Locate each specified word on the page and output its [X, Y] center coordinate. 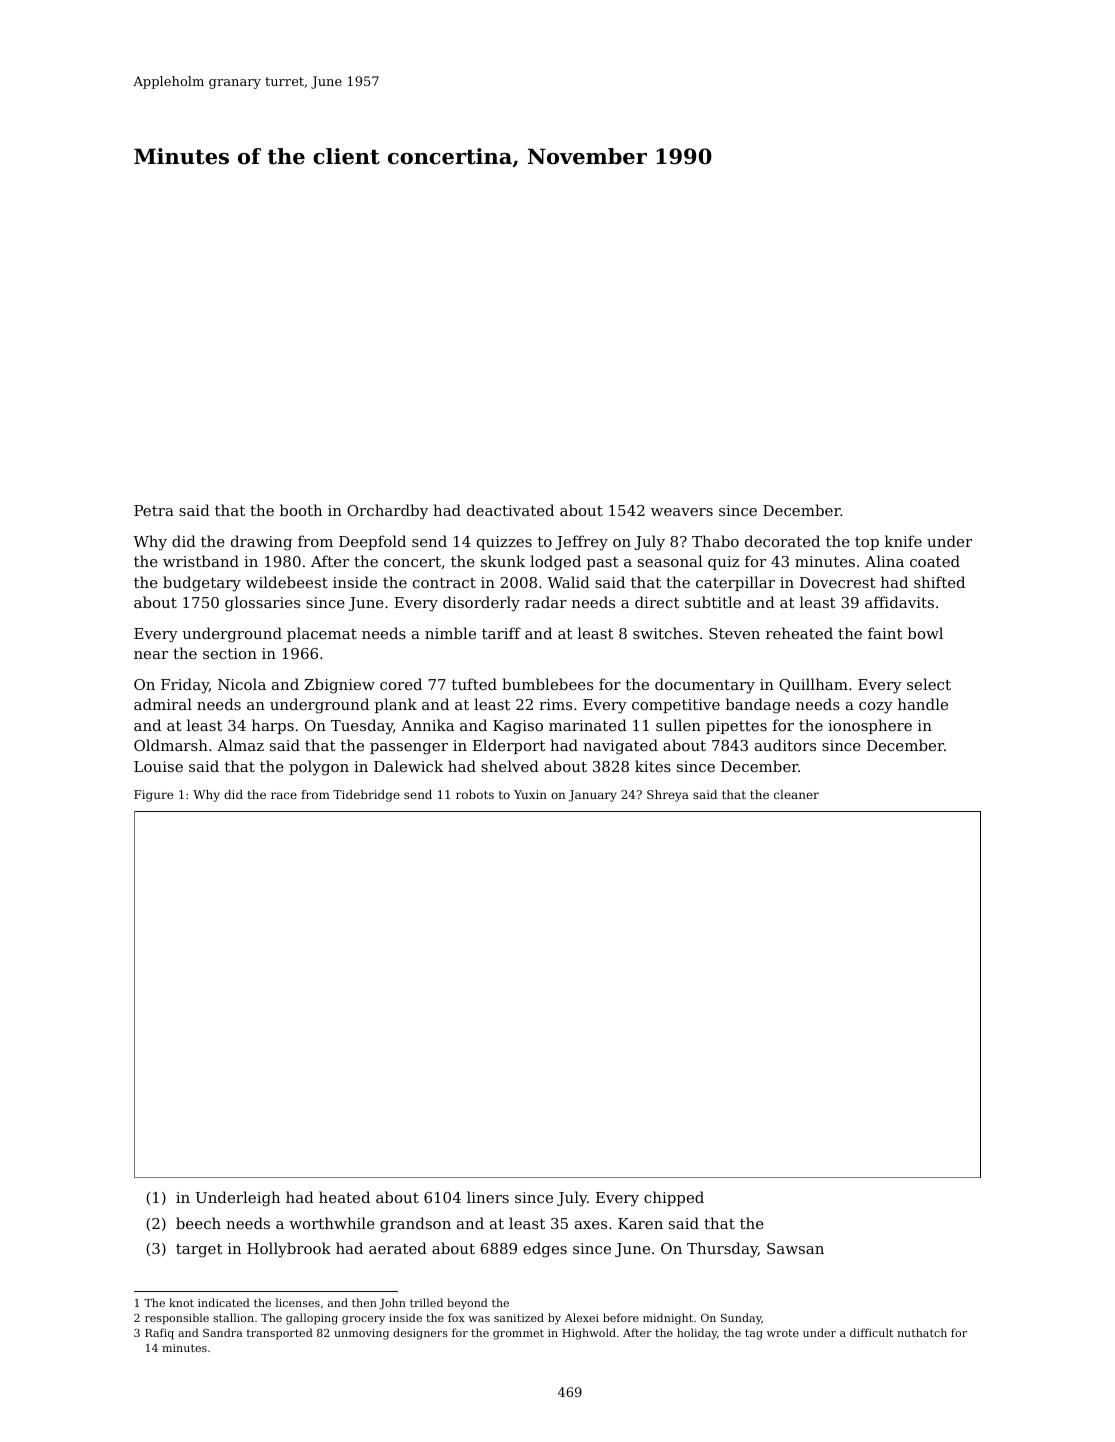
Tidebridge [366, 796]
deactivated [510, 510]
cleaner [796, 794]
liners [488, 1197]
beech [198, 1223]
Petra [154, 510]
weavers [682, 512]
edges [545, 1250]
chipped [674, 1198]
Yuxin [530, 794]
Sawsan [795, 1248]
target [199, 1251]
